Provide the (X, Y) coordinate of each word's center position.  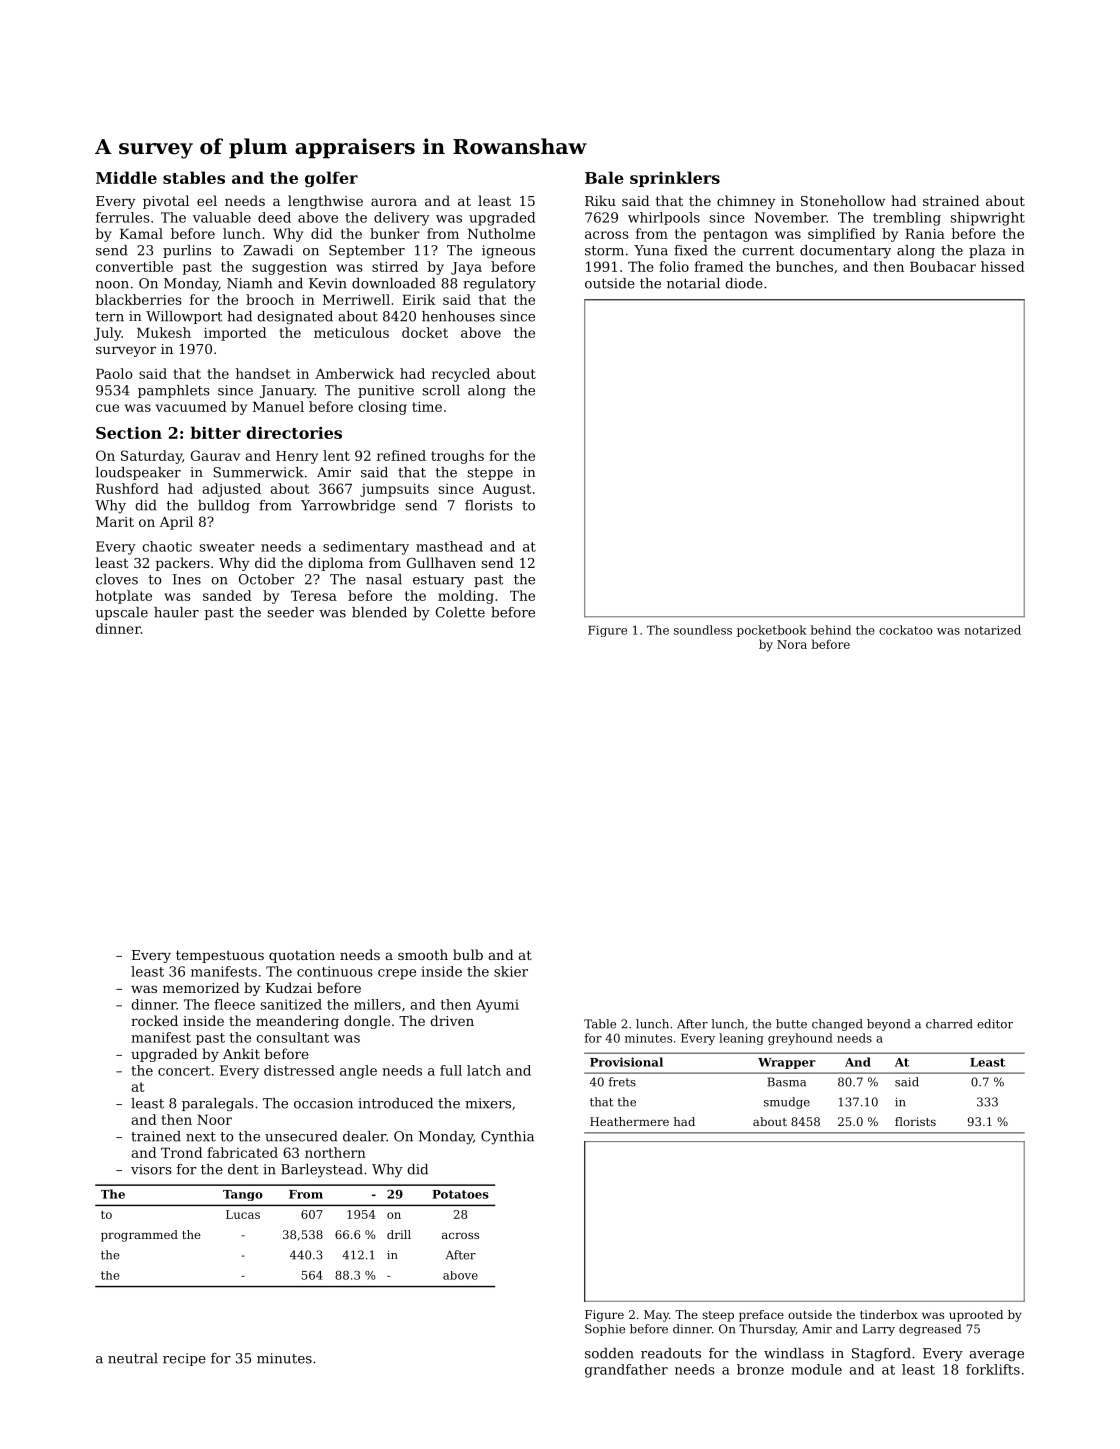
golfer (331, 179)
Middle (126, 177)
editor (995, 1024)
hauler (176, 612)
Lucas (243, 1214)
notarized (992, 630)
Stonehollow (843, 200)
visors (151, 1169)
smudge (787, 1103)
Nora (792, 644)
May (656, 1316)
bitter (215, 432)
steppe (490, 474)
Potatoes (460, 1194)
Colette (460, 612)
